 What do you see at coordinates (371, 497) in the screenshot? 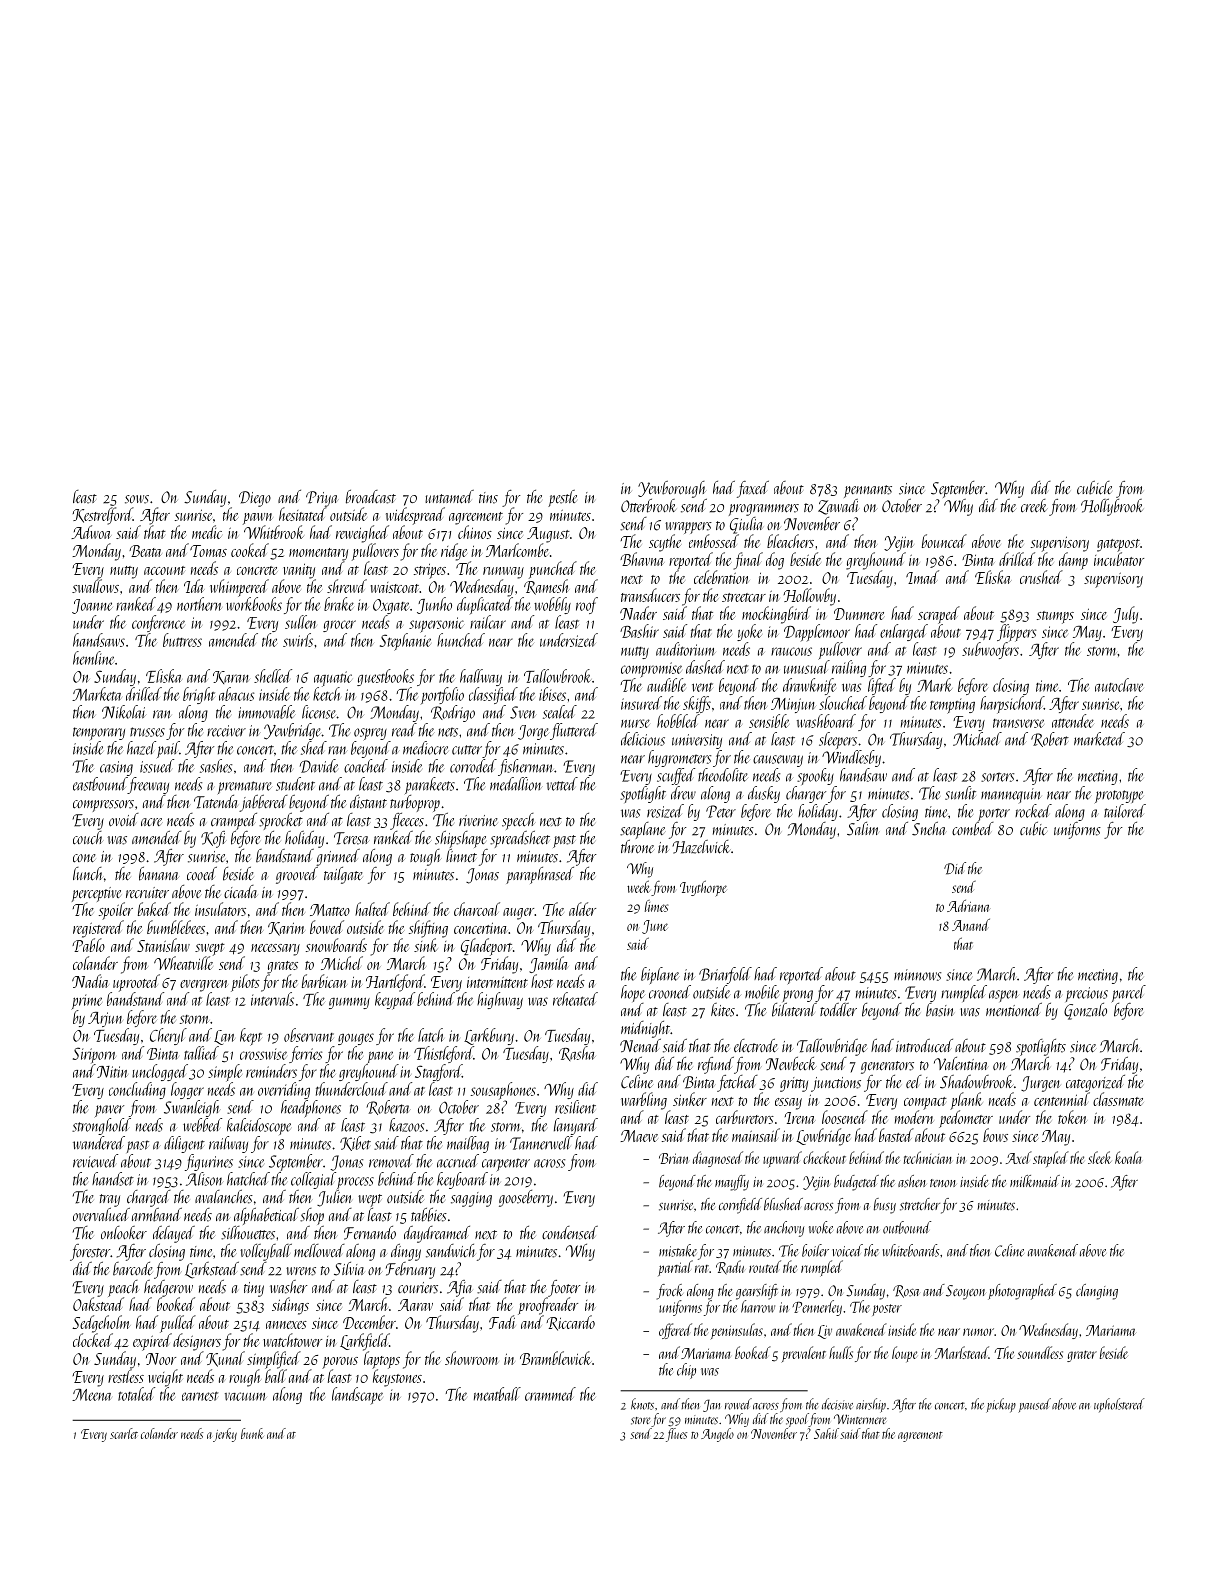
I see `broadcast` at bounding box center [371, 497].
